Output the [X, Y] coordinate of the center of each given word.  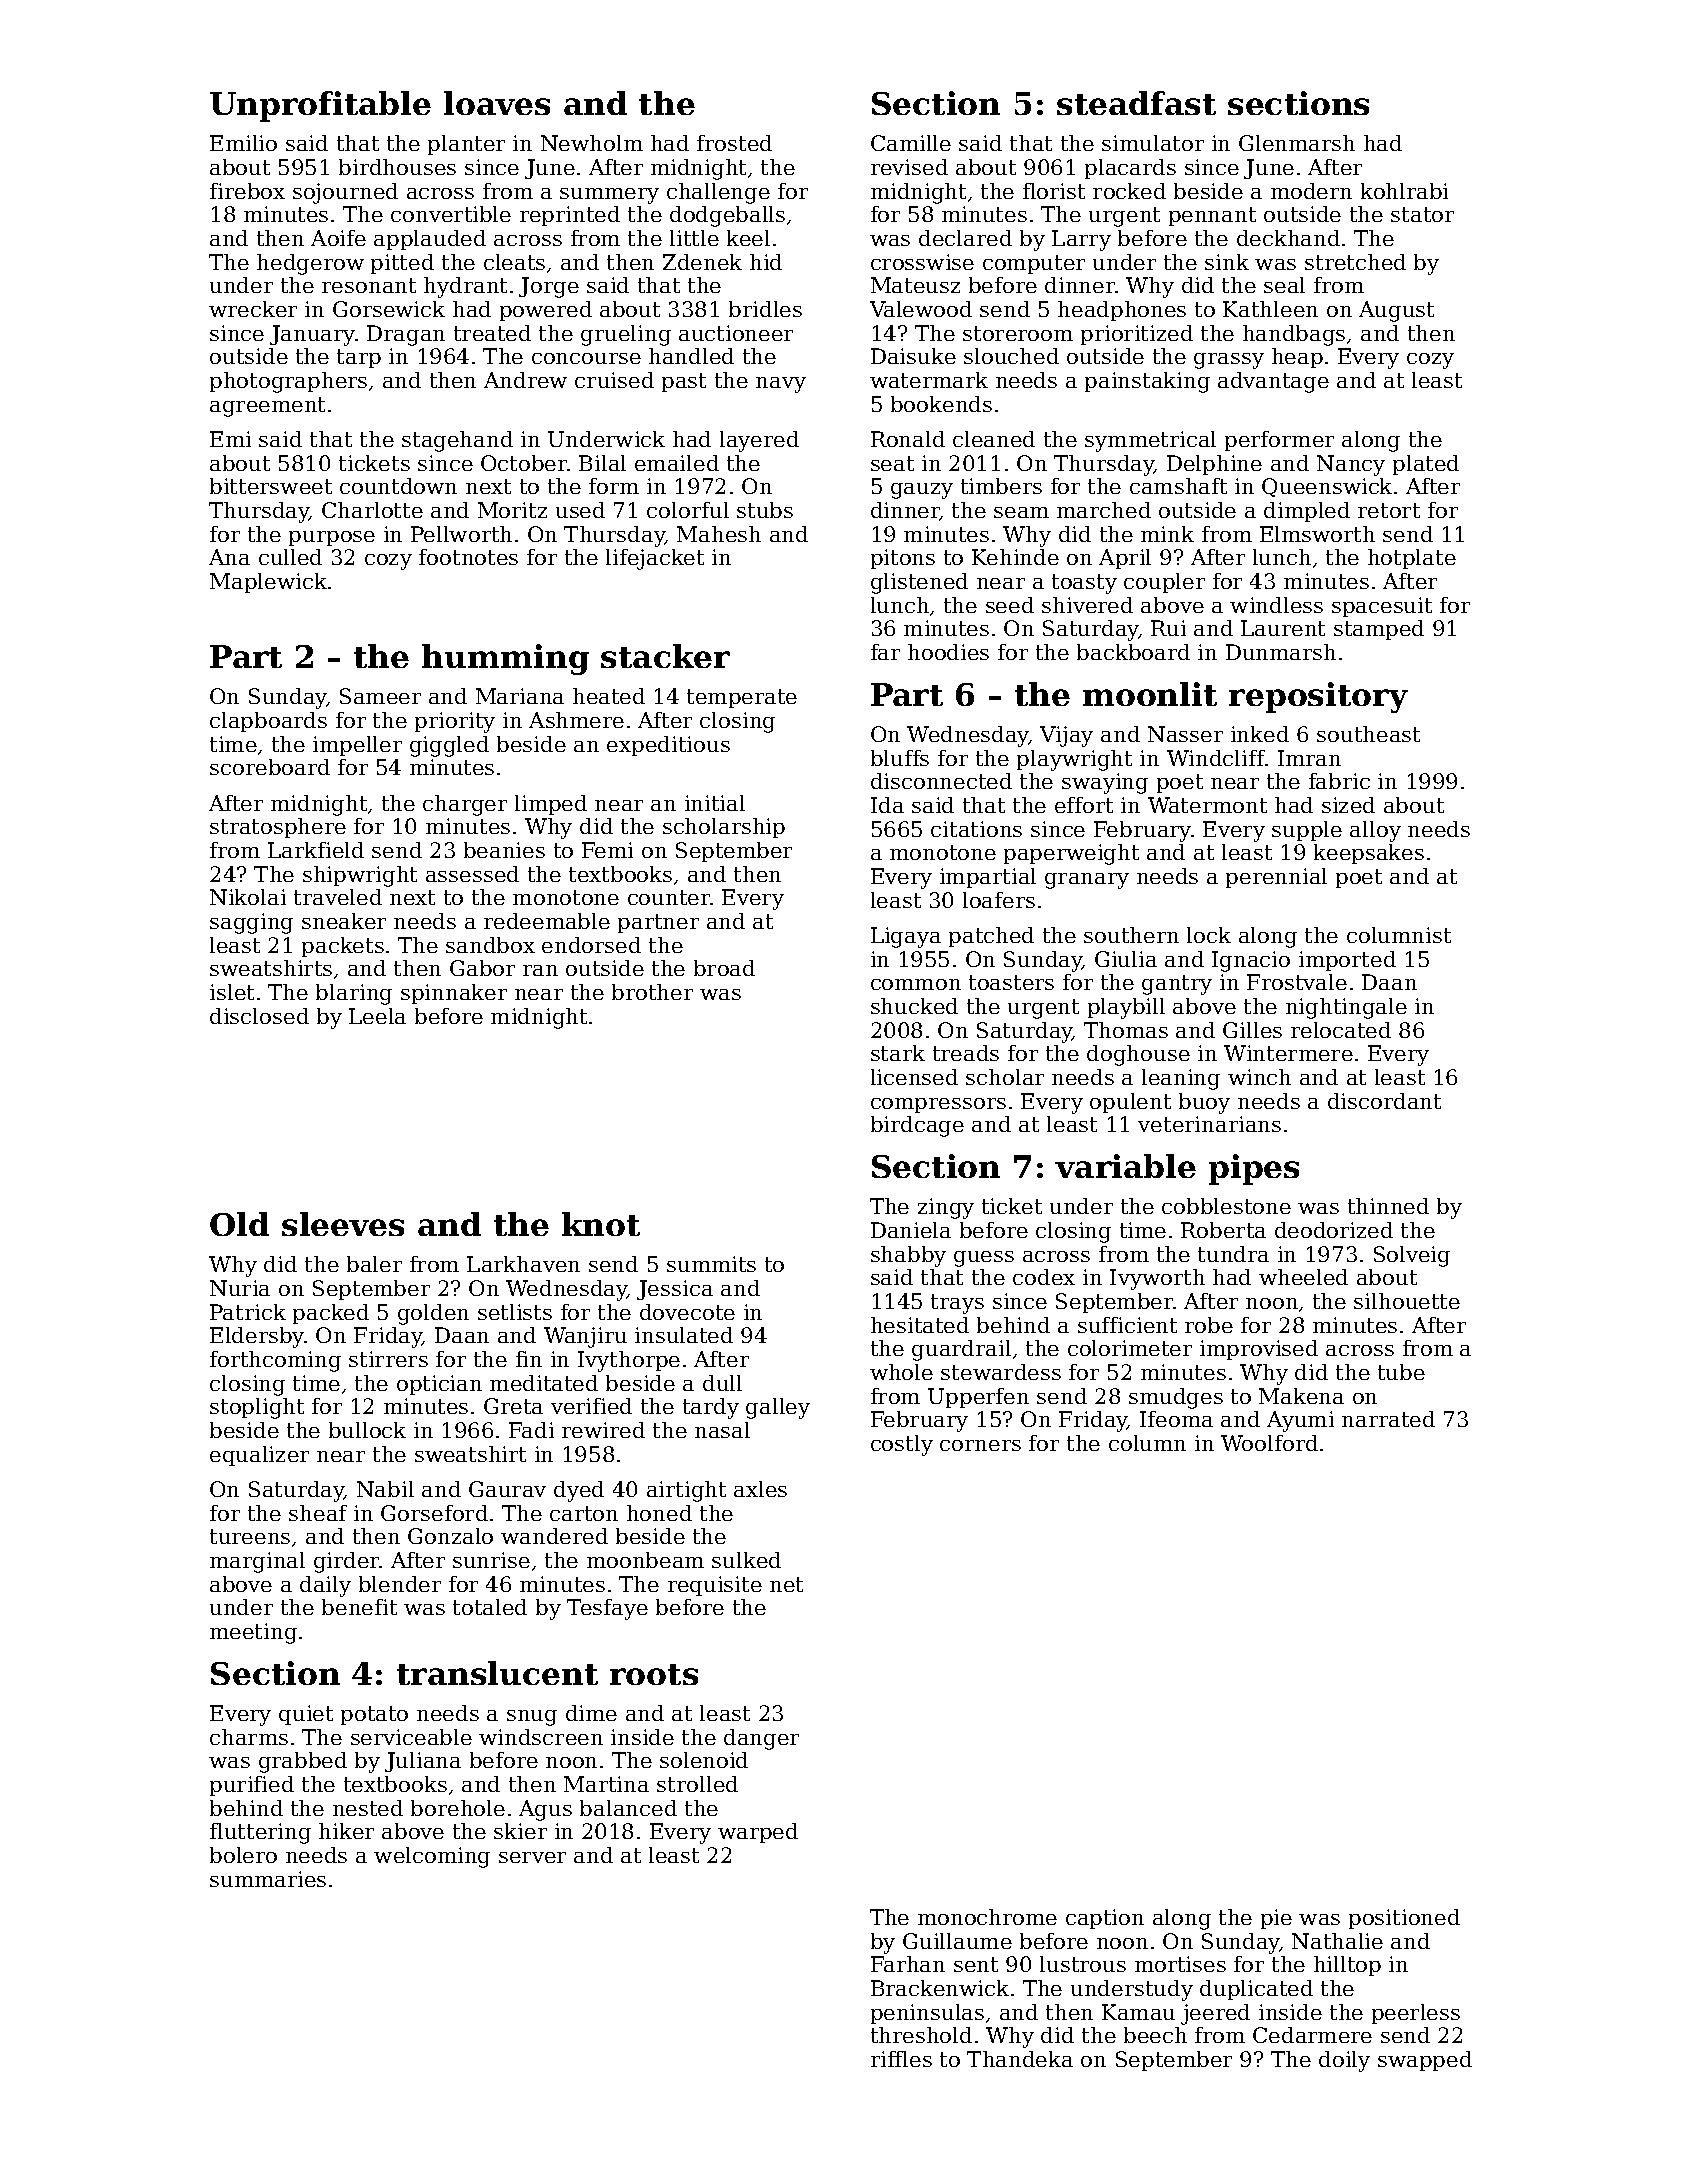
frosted [734, 143]
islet [232, 992]
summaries [268, 1879]
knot [601, 1224]
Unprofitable [320, 106]
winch [1259, 1077]
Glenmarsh [1297, 143]
